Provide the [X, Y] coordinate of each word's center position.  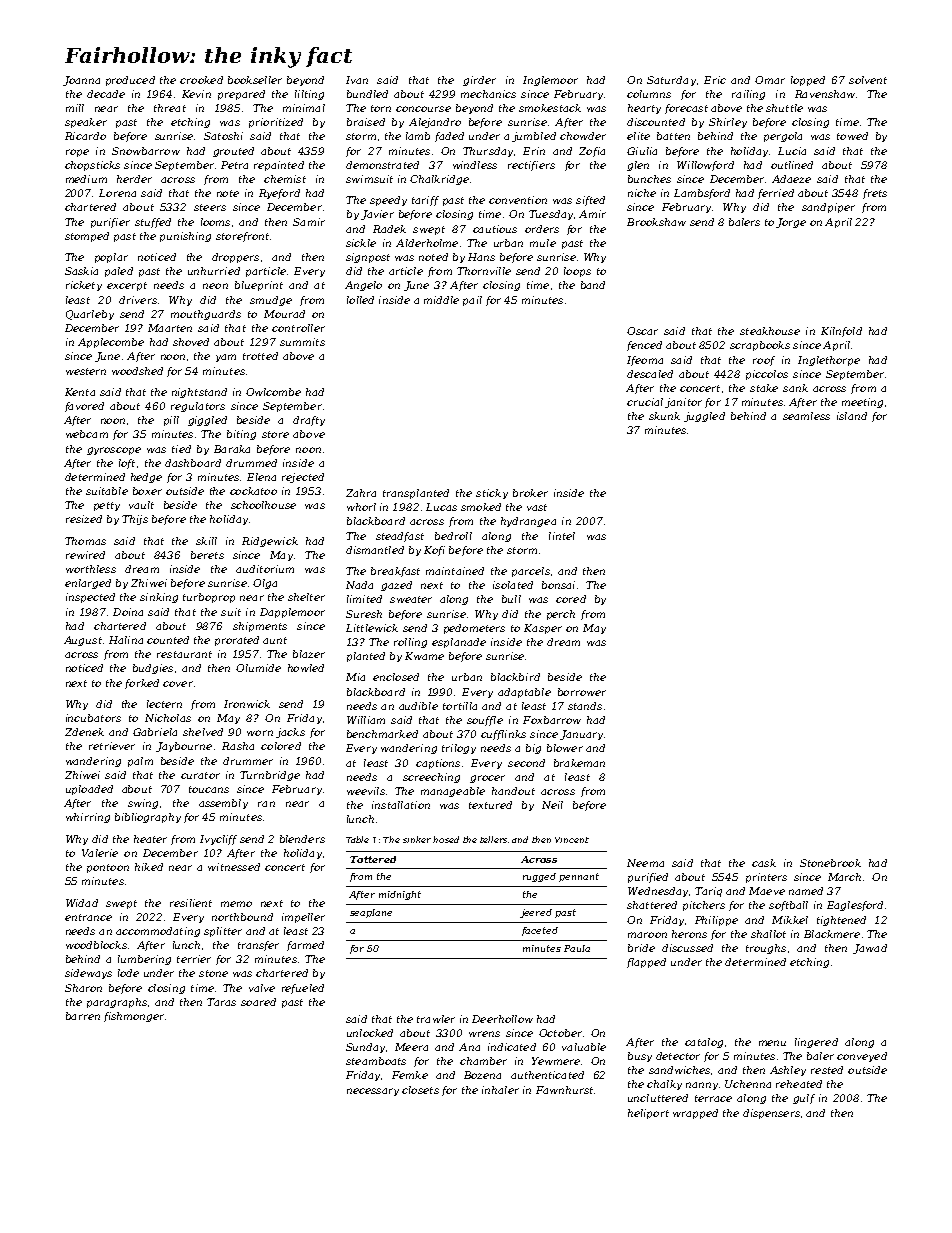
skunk [664, 416]
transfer [258, 946]
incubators [93, 718]
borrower [582, 692]
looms [215, 222]
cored [571, 599]
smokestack [550, 108]
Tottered [373, 859]
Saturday [671, 81]
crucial [645, 402]
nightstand [199, 393]
